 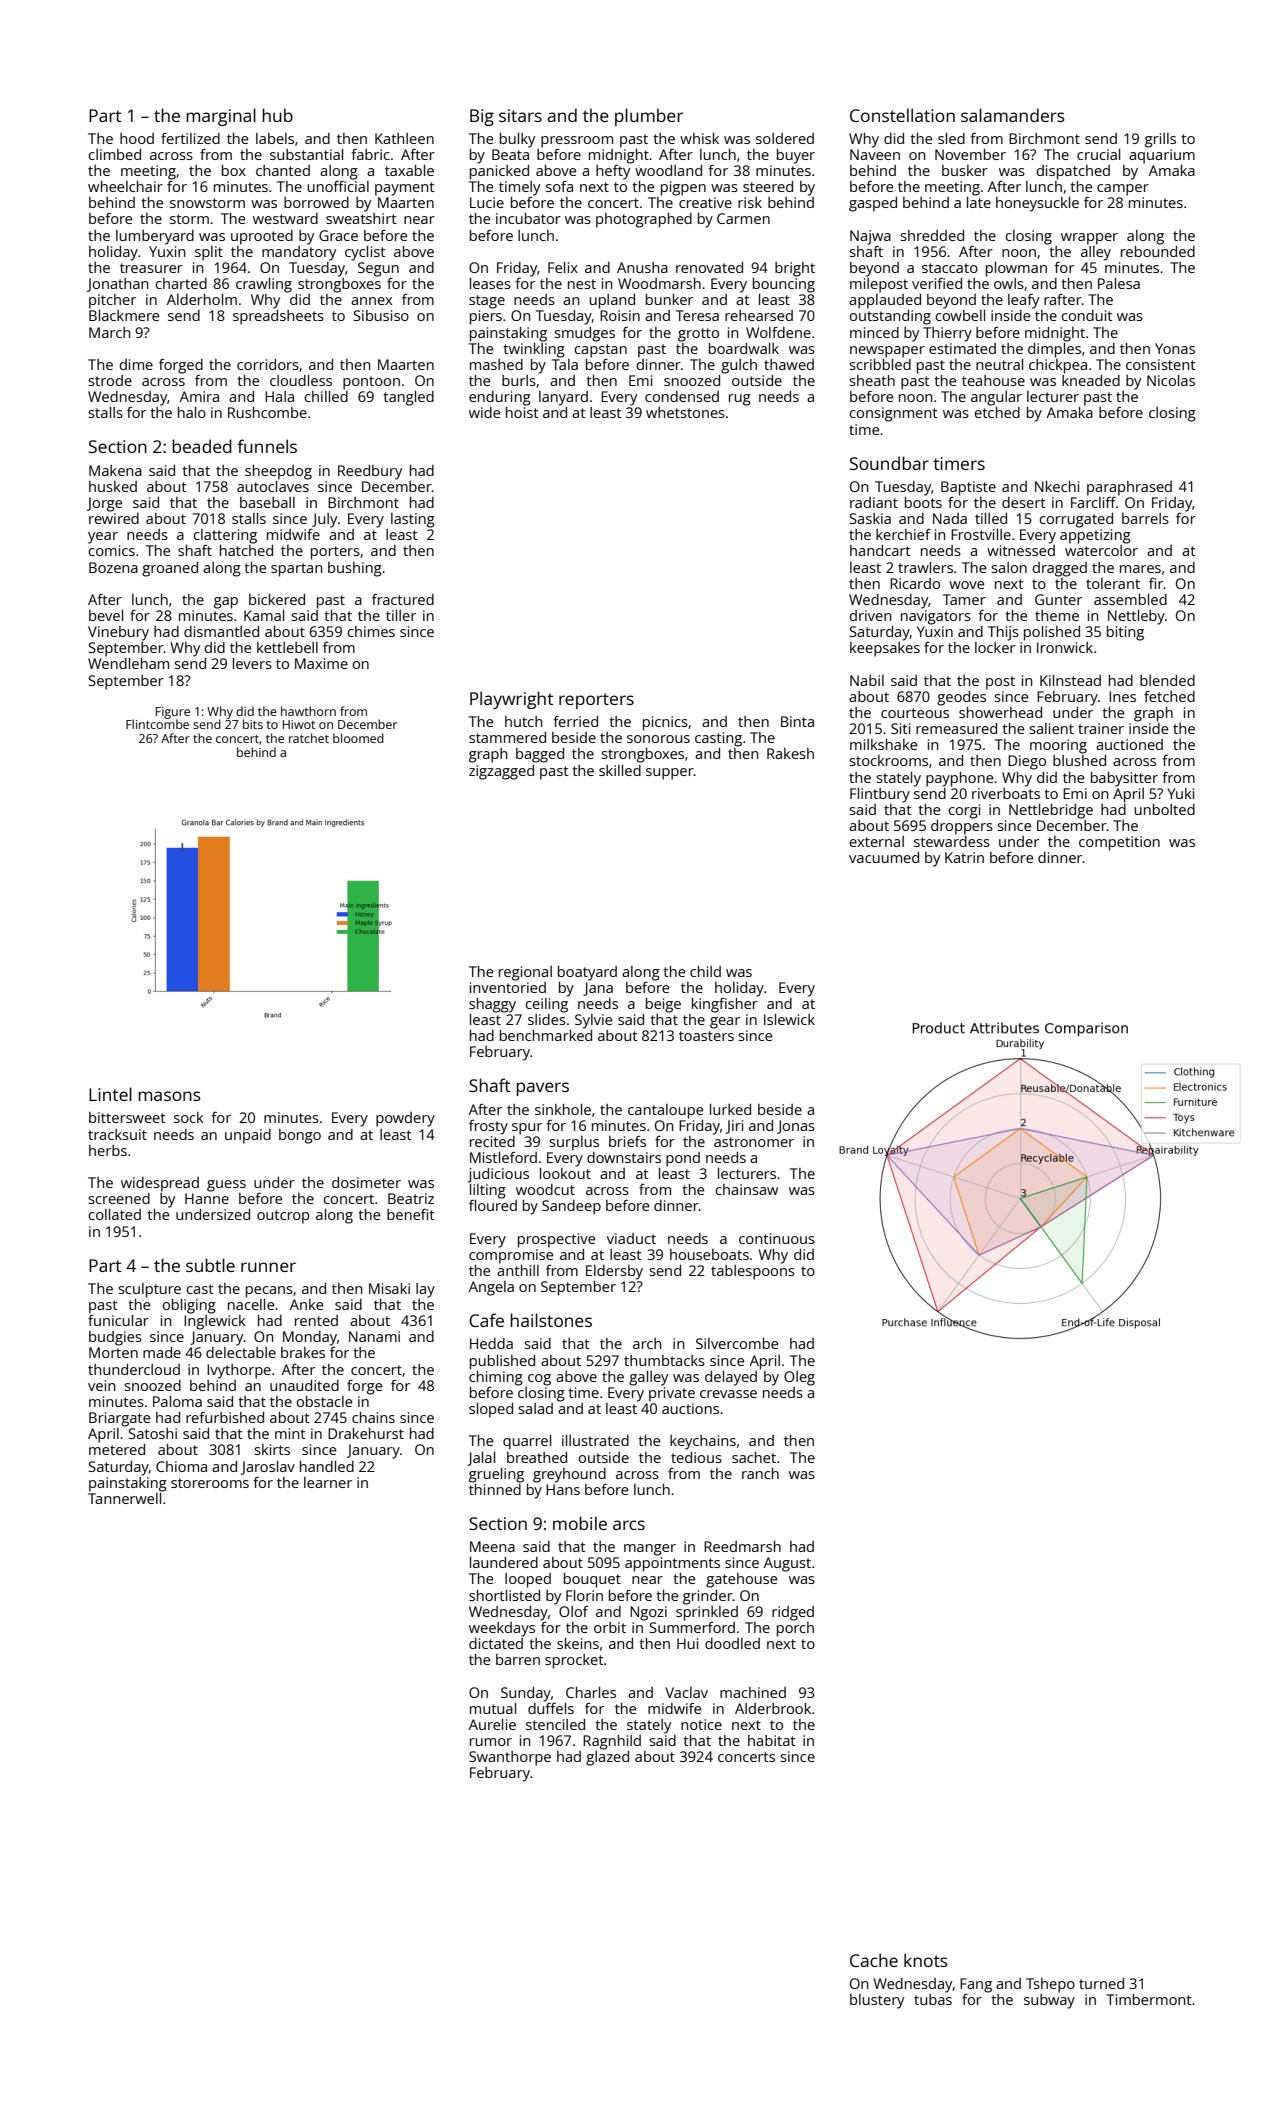 I want to click on remeasured, so click(x=956, y=728).
